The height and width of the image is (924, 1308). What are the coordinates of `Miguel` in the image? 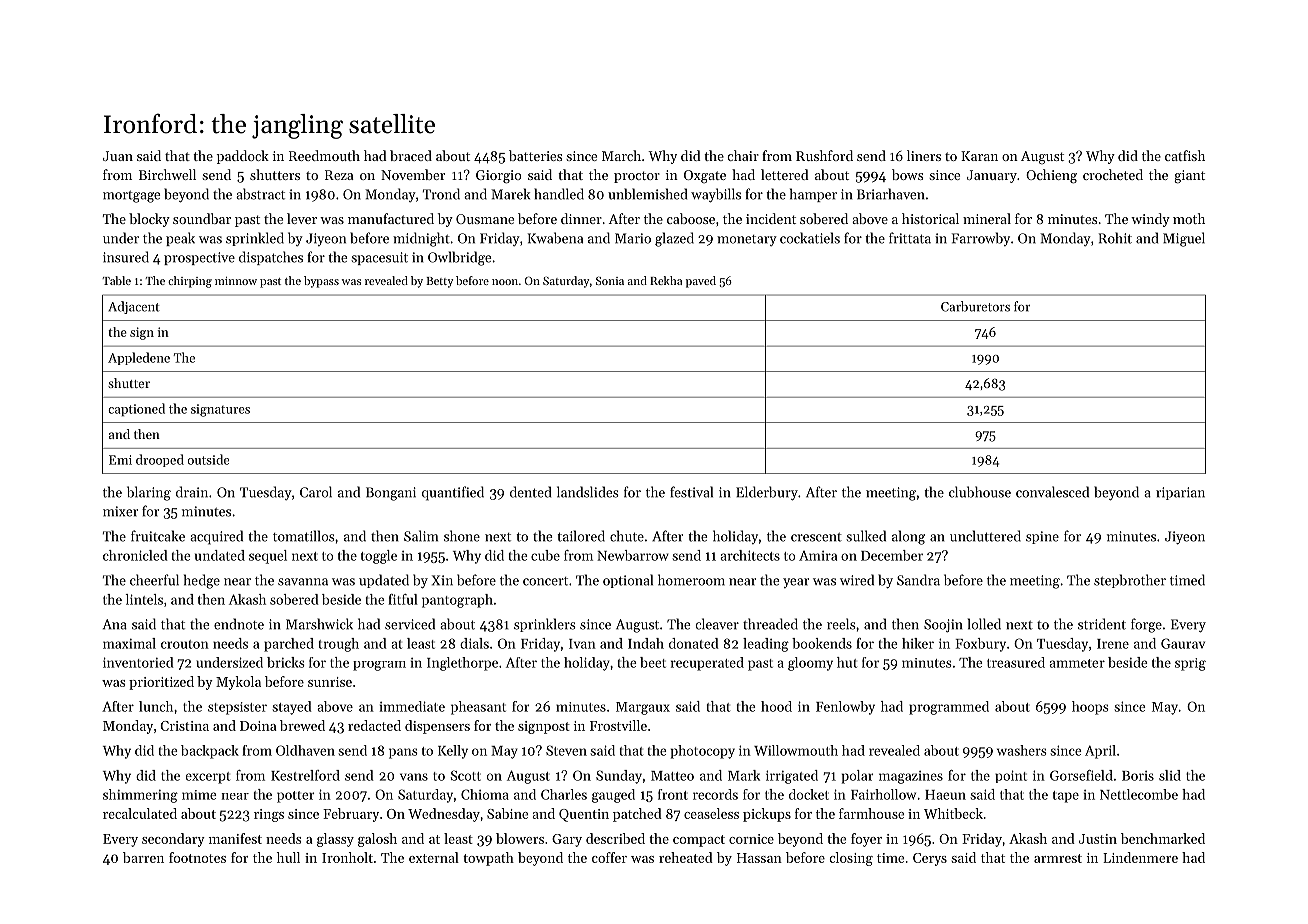 It's located at (1184, 239).
